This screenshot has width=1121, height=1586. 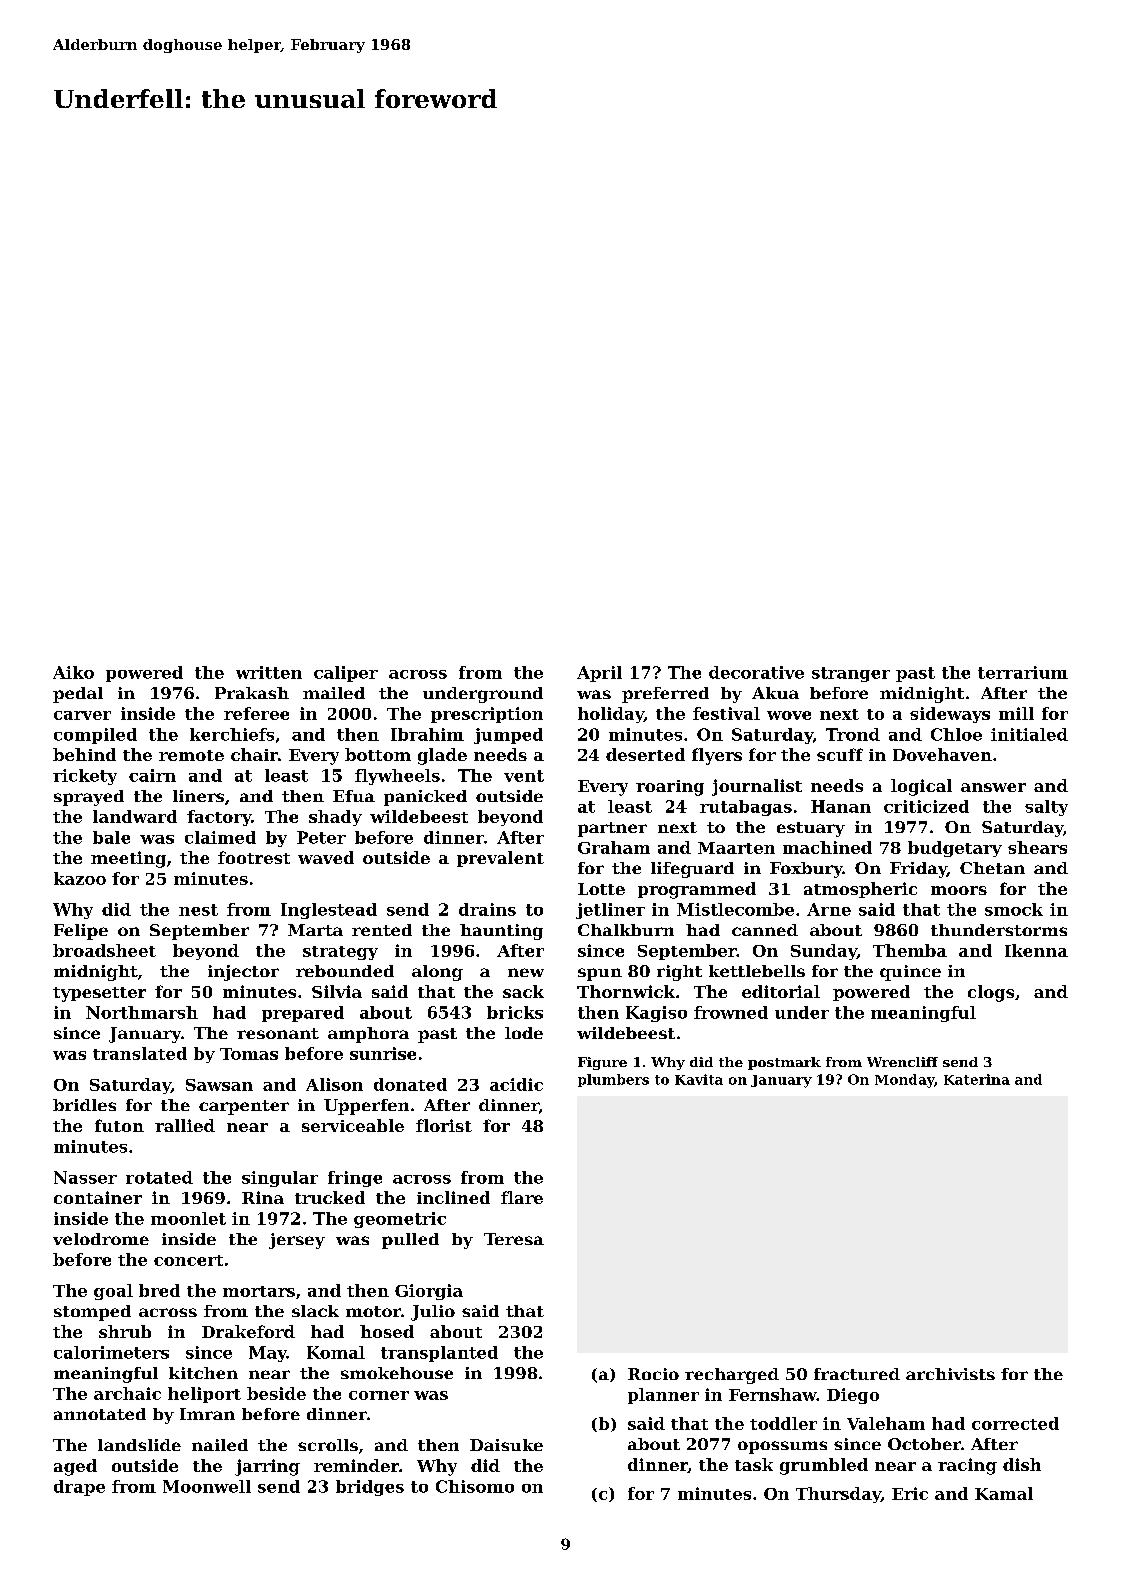 What do you see at coordinates (1014, 909) in the screenshot?
I see `smock` at bounding box center [1014, 909].
